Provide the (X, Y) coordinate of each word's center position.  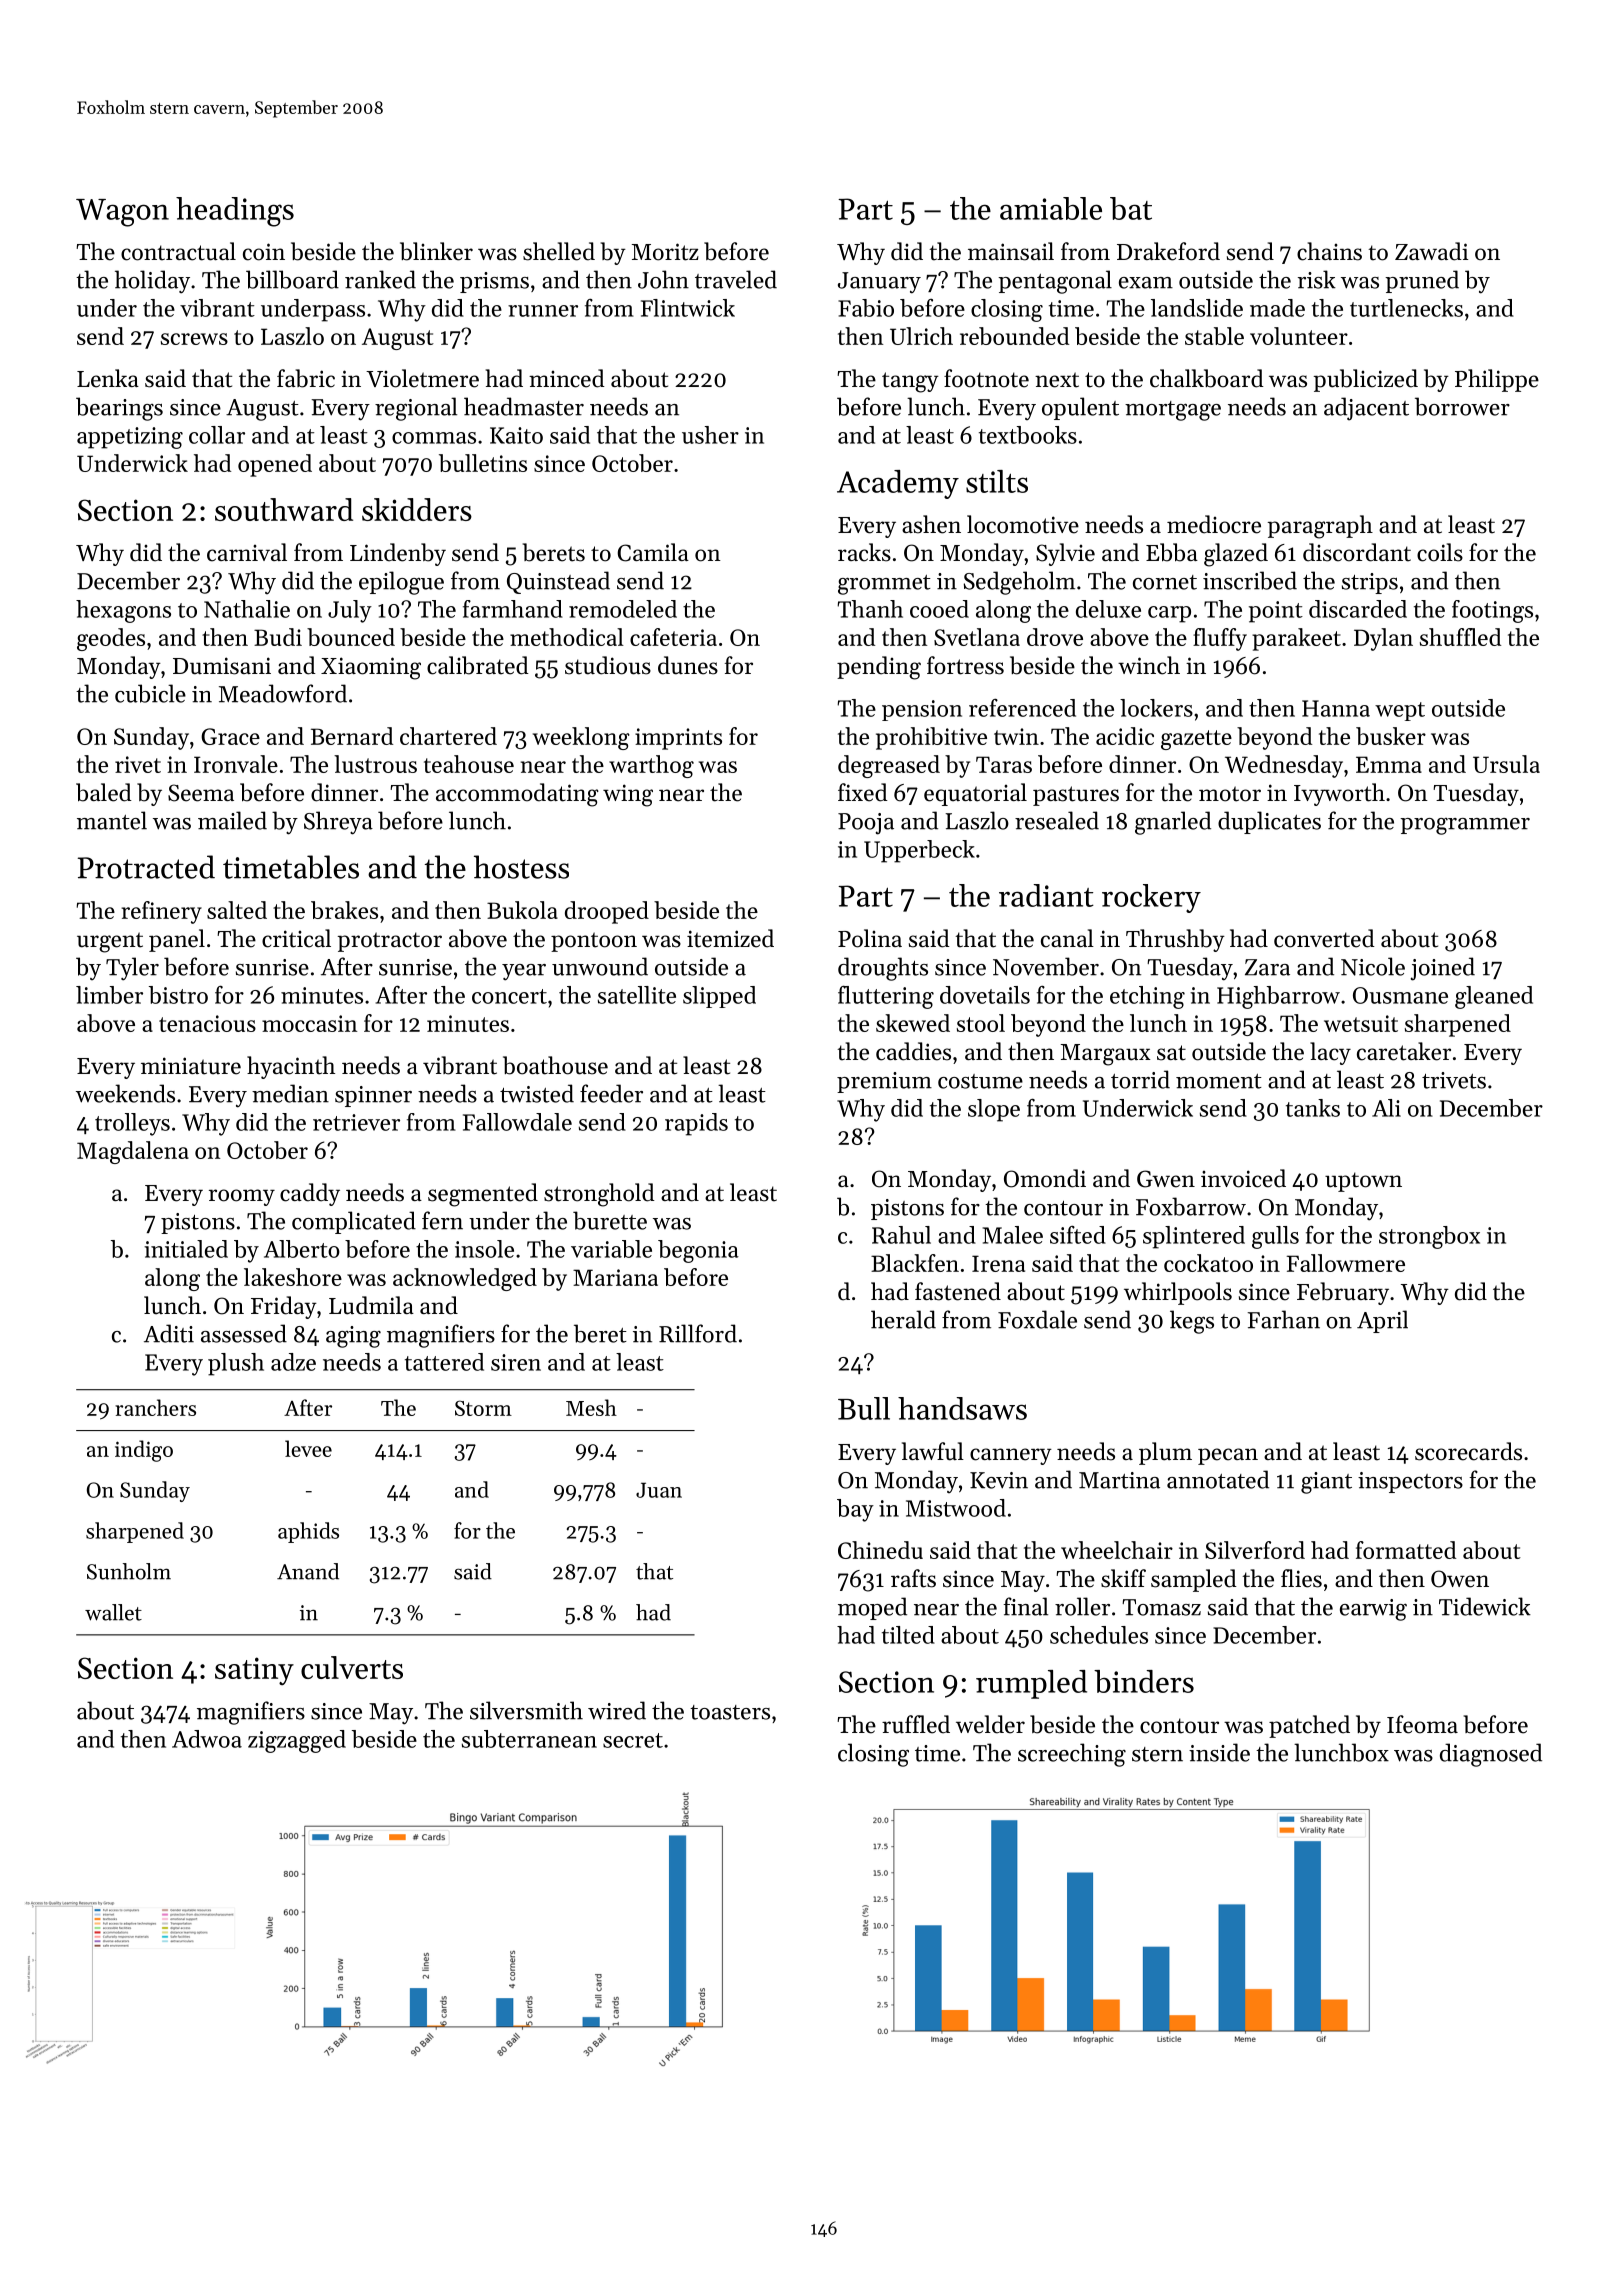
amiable (1051, 208)
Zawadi (1431, 251)
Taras (1004, 764)
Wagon (122, 213)
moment (1219, 1081)
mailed (232, 820)
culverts (352, 1667)
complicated (354, 1222)
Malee (1013, 1235)
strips (1370, 583)
